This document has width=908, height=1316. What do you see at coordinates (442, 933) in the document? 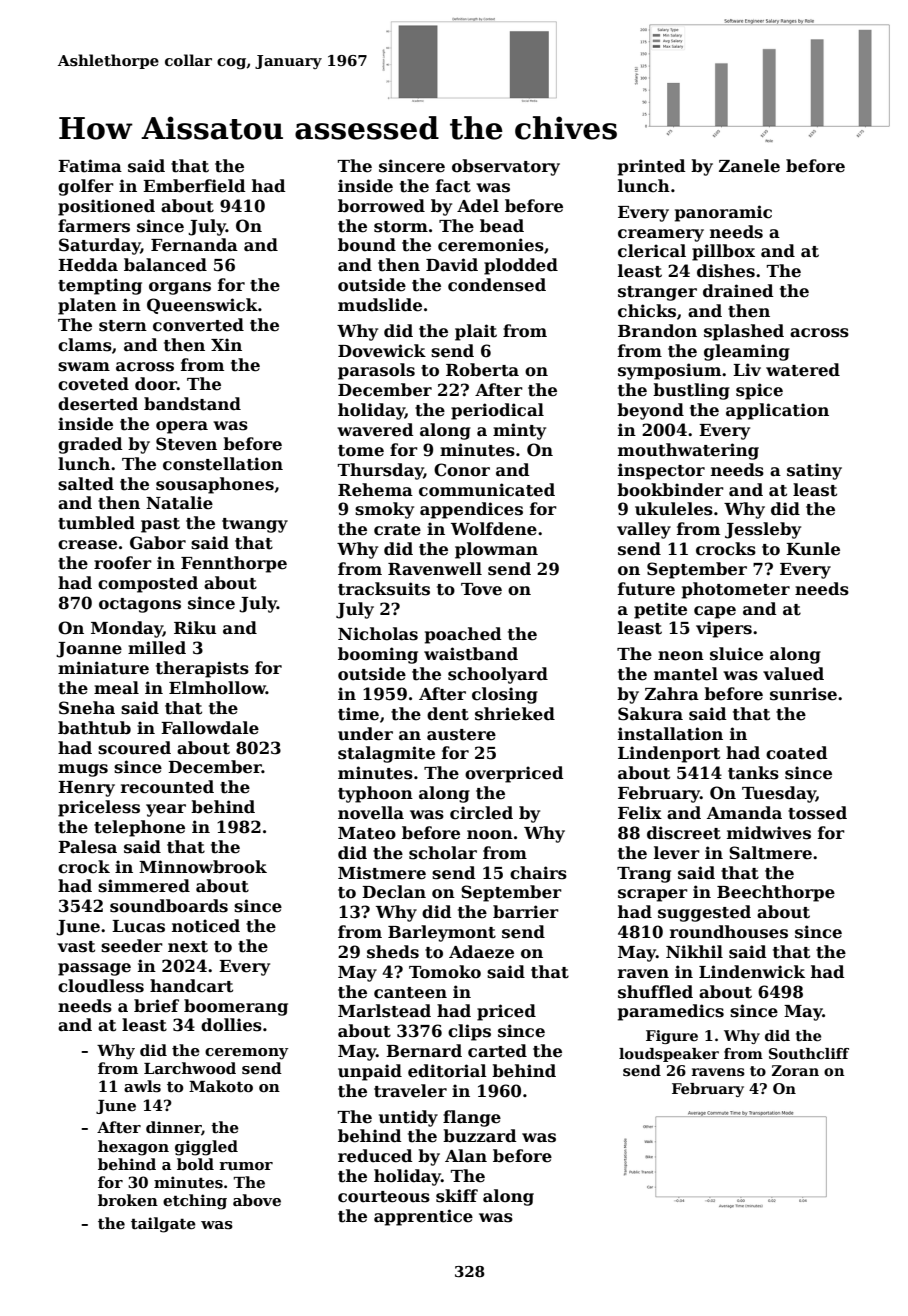
I see `Barleymont` at bounding box center [442, 933].
